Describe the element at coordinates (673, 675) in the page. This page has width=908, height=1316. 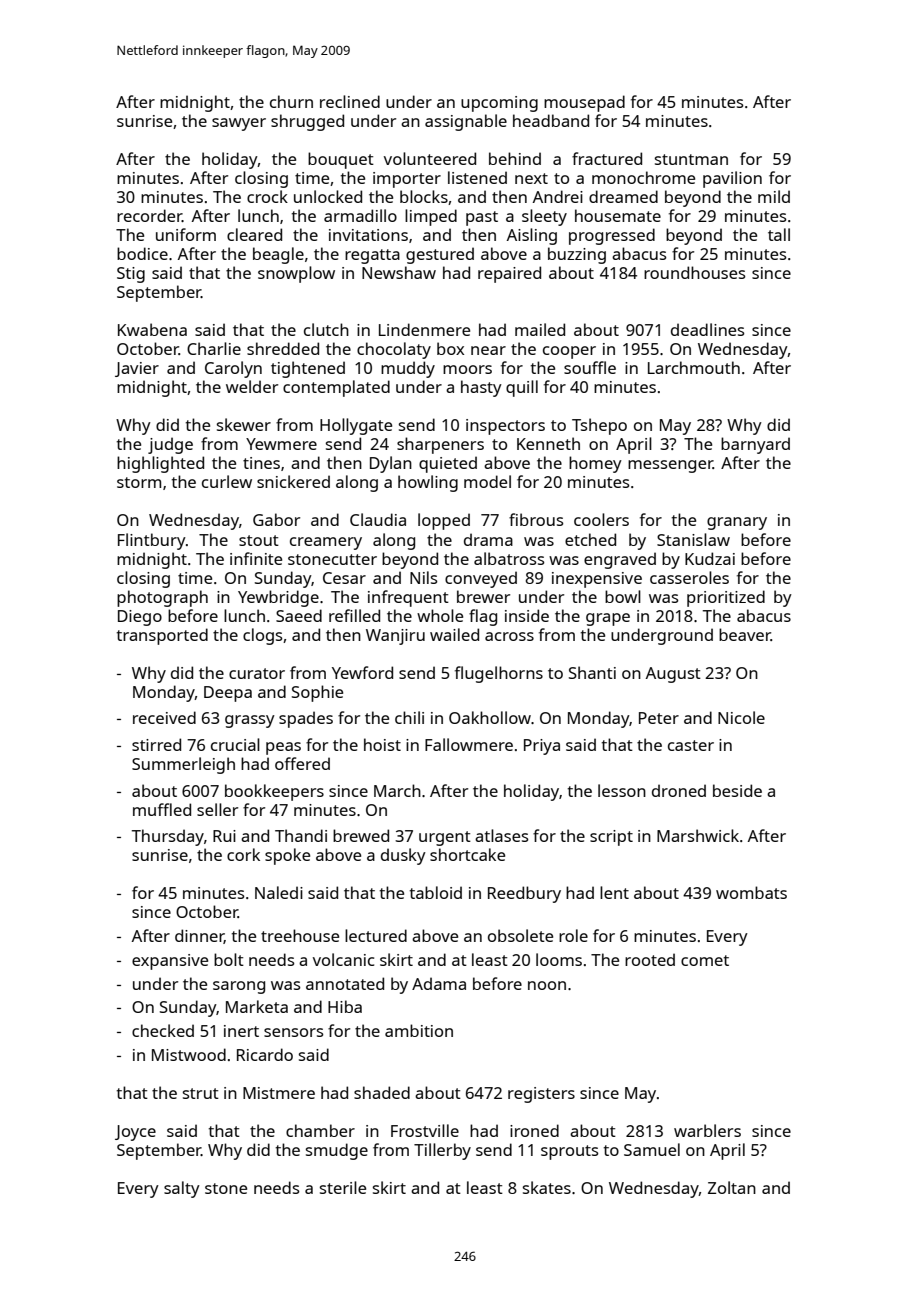
I see `August` at that location.
